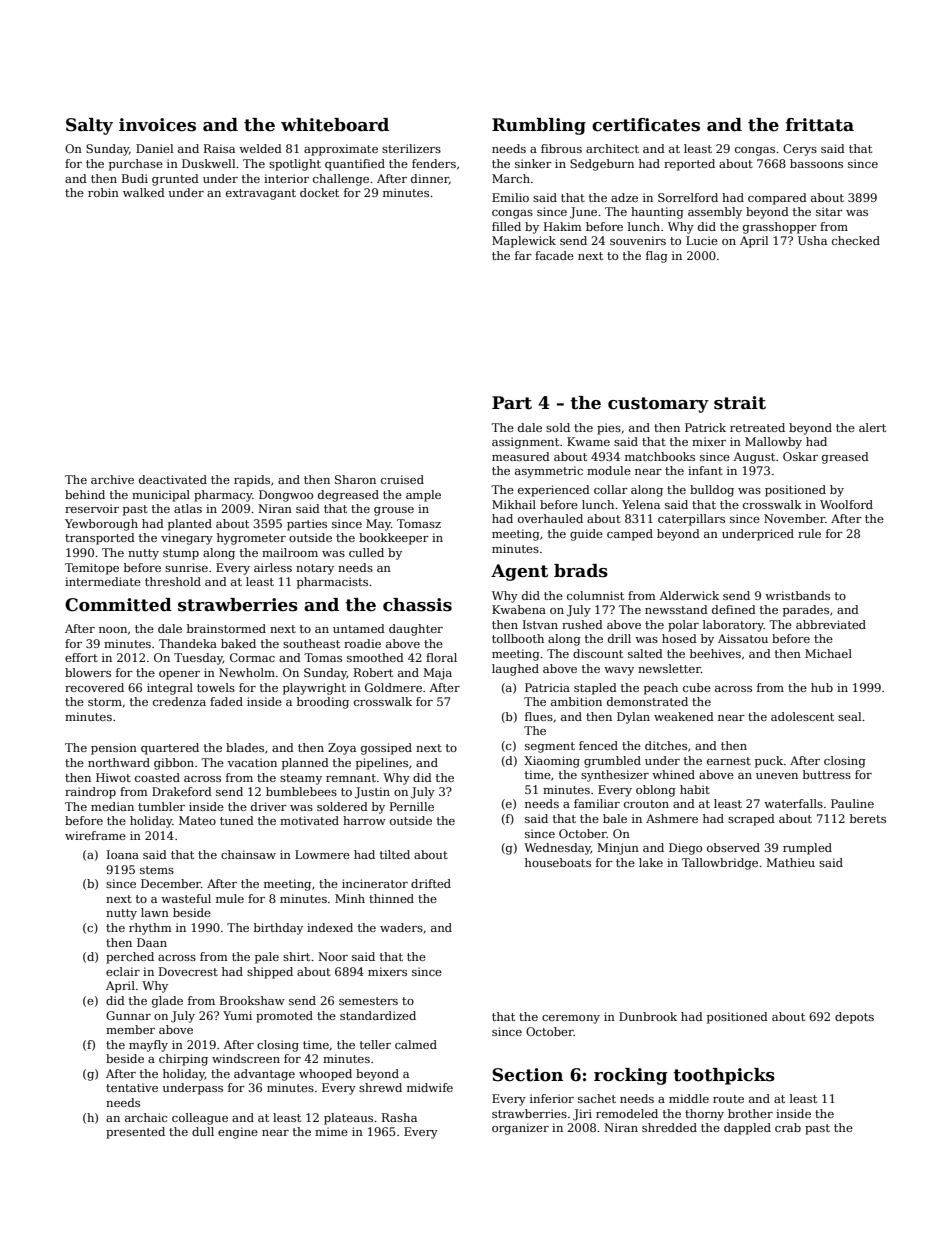 The width and height of the image is (952, 1233). What do you see at coordinates (378, 1015) in the image?
I see `standardized` at bounding box center [378, 1015].
